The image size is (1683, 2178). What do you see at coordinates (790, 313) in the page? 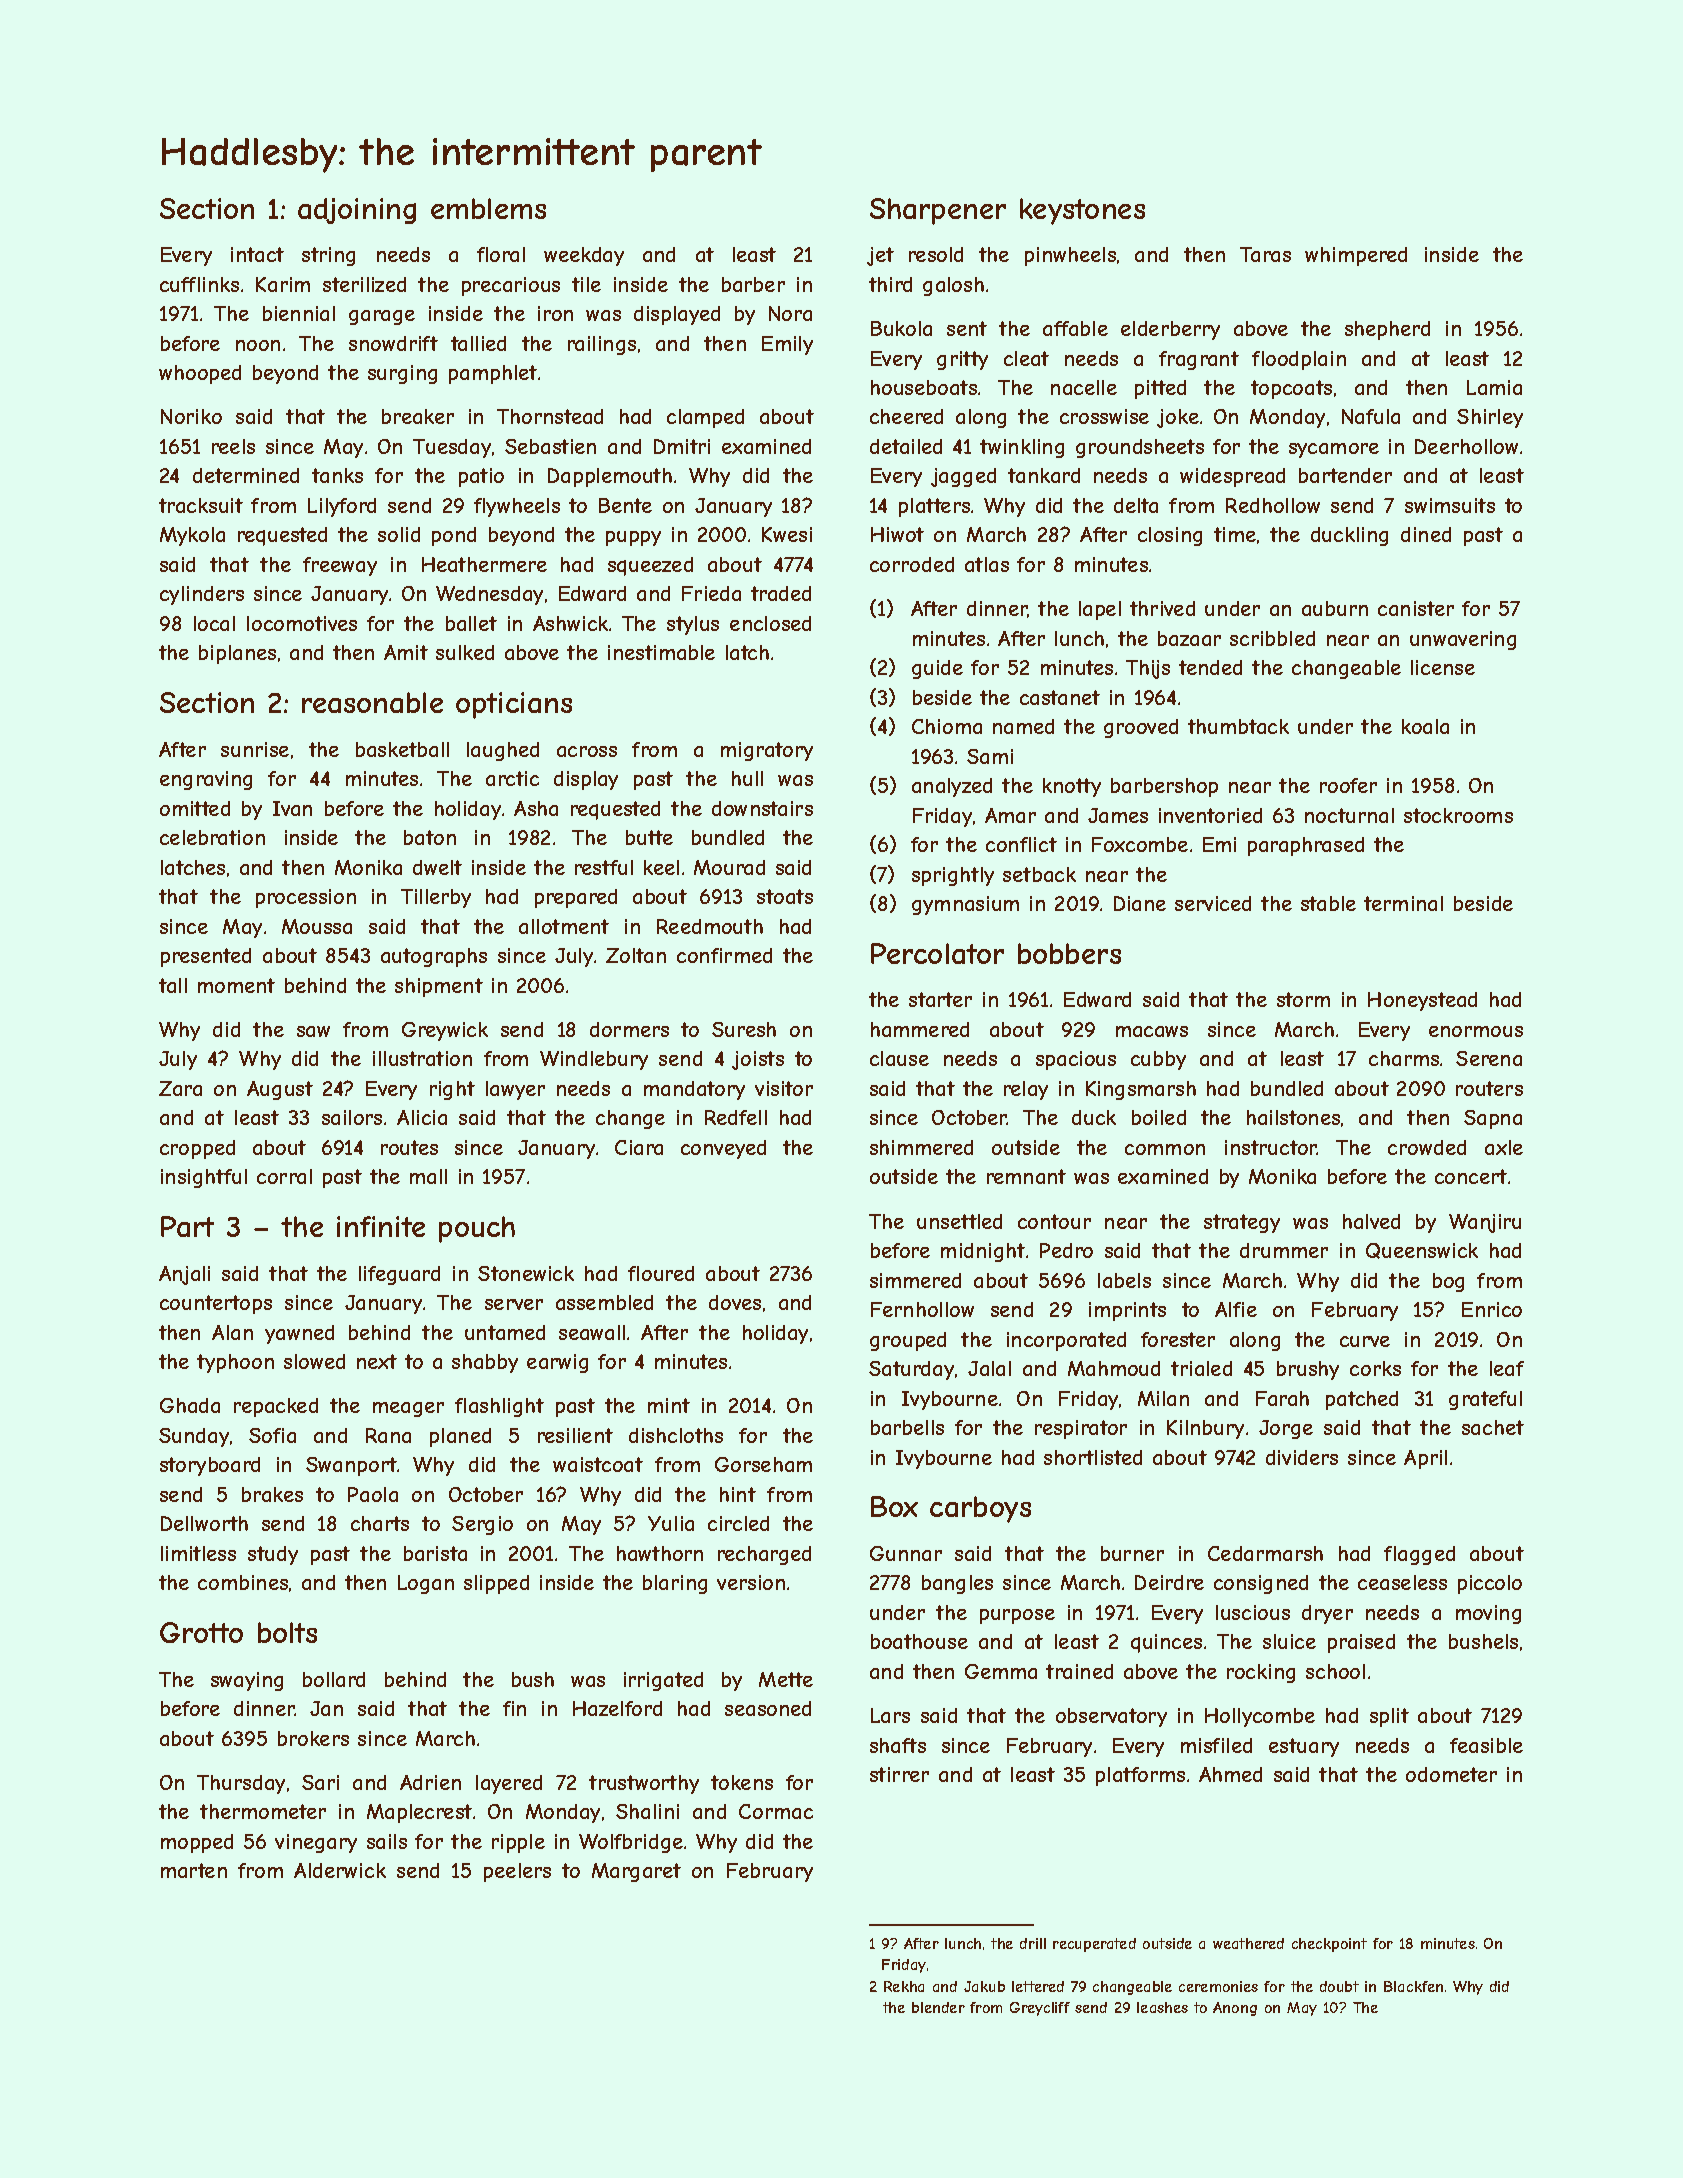
I see `Nora` at bounding box center [790, 313].
